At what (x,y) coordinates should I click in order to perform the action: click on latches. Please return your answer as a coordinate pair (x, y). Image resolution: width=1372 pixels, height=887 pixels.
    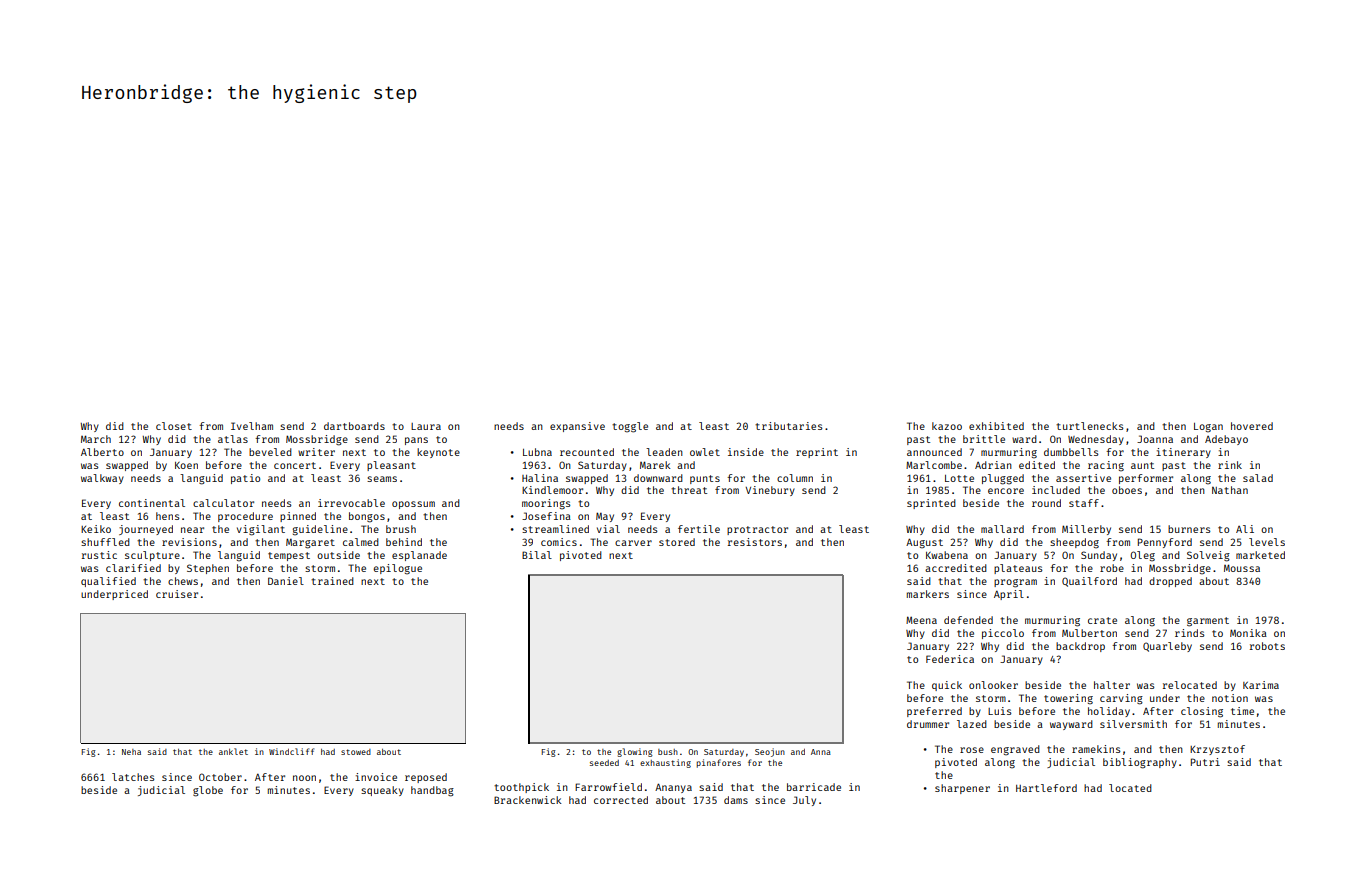
    Looking at the image, I should click on (133, 777).
